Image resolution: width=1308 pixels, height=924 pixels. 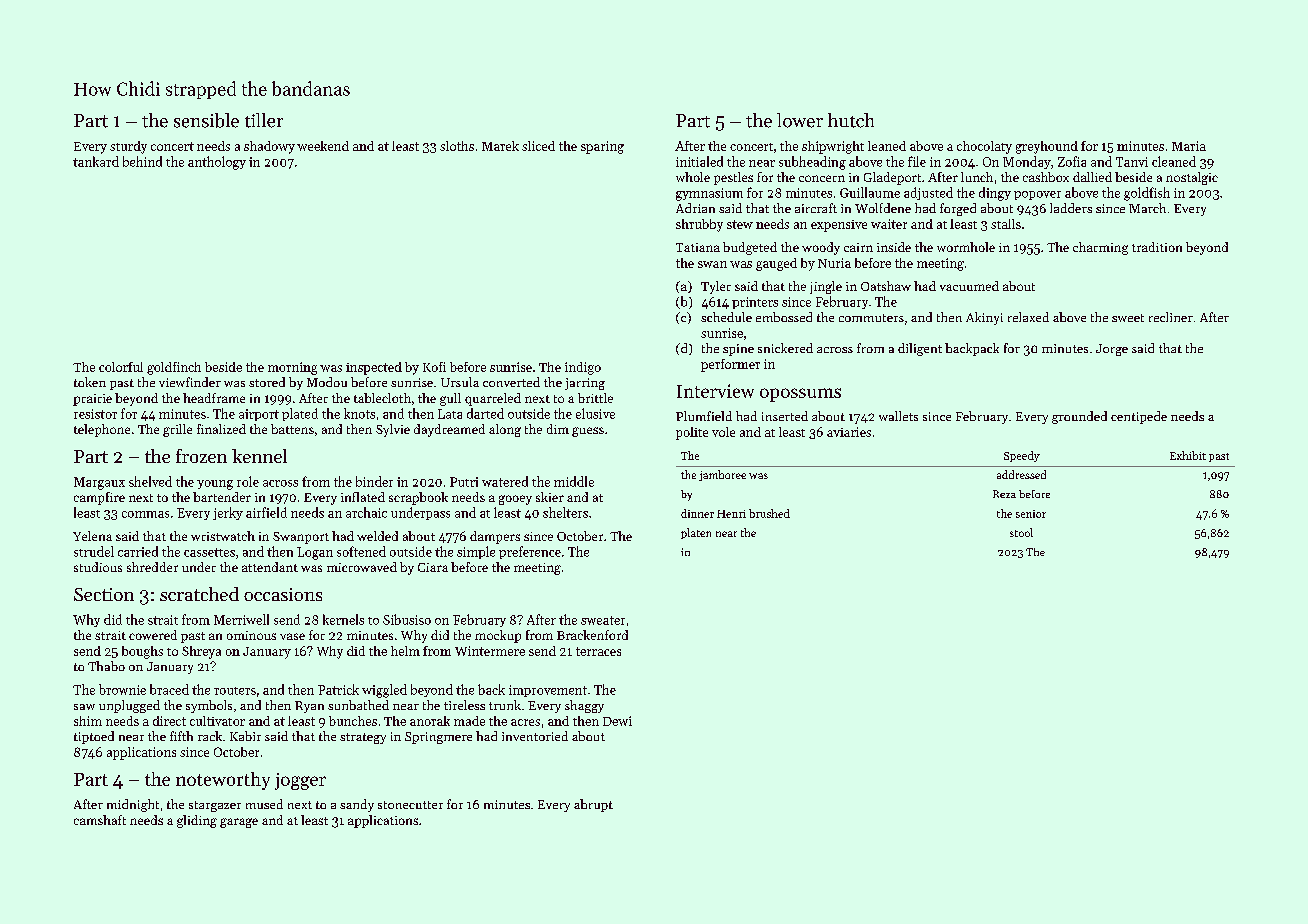 What do you see at coordinates (1128, 318) in the screenshot?
I see `sweet` at bounding box center [1128, 318].
